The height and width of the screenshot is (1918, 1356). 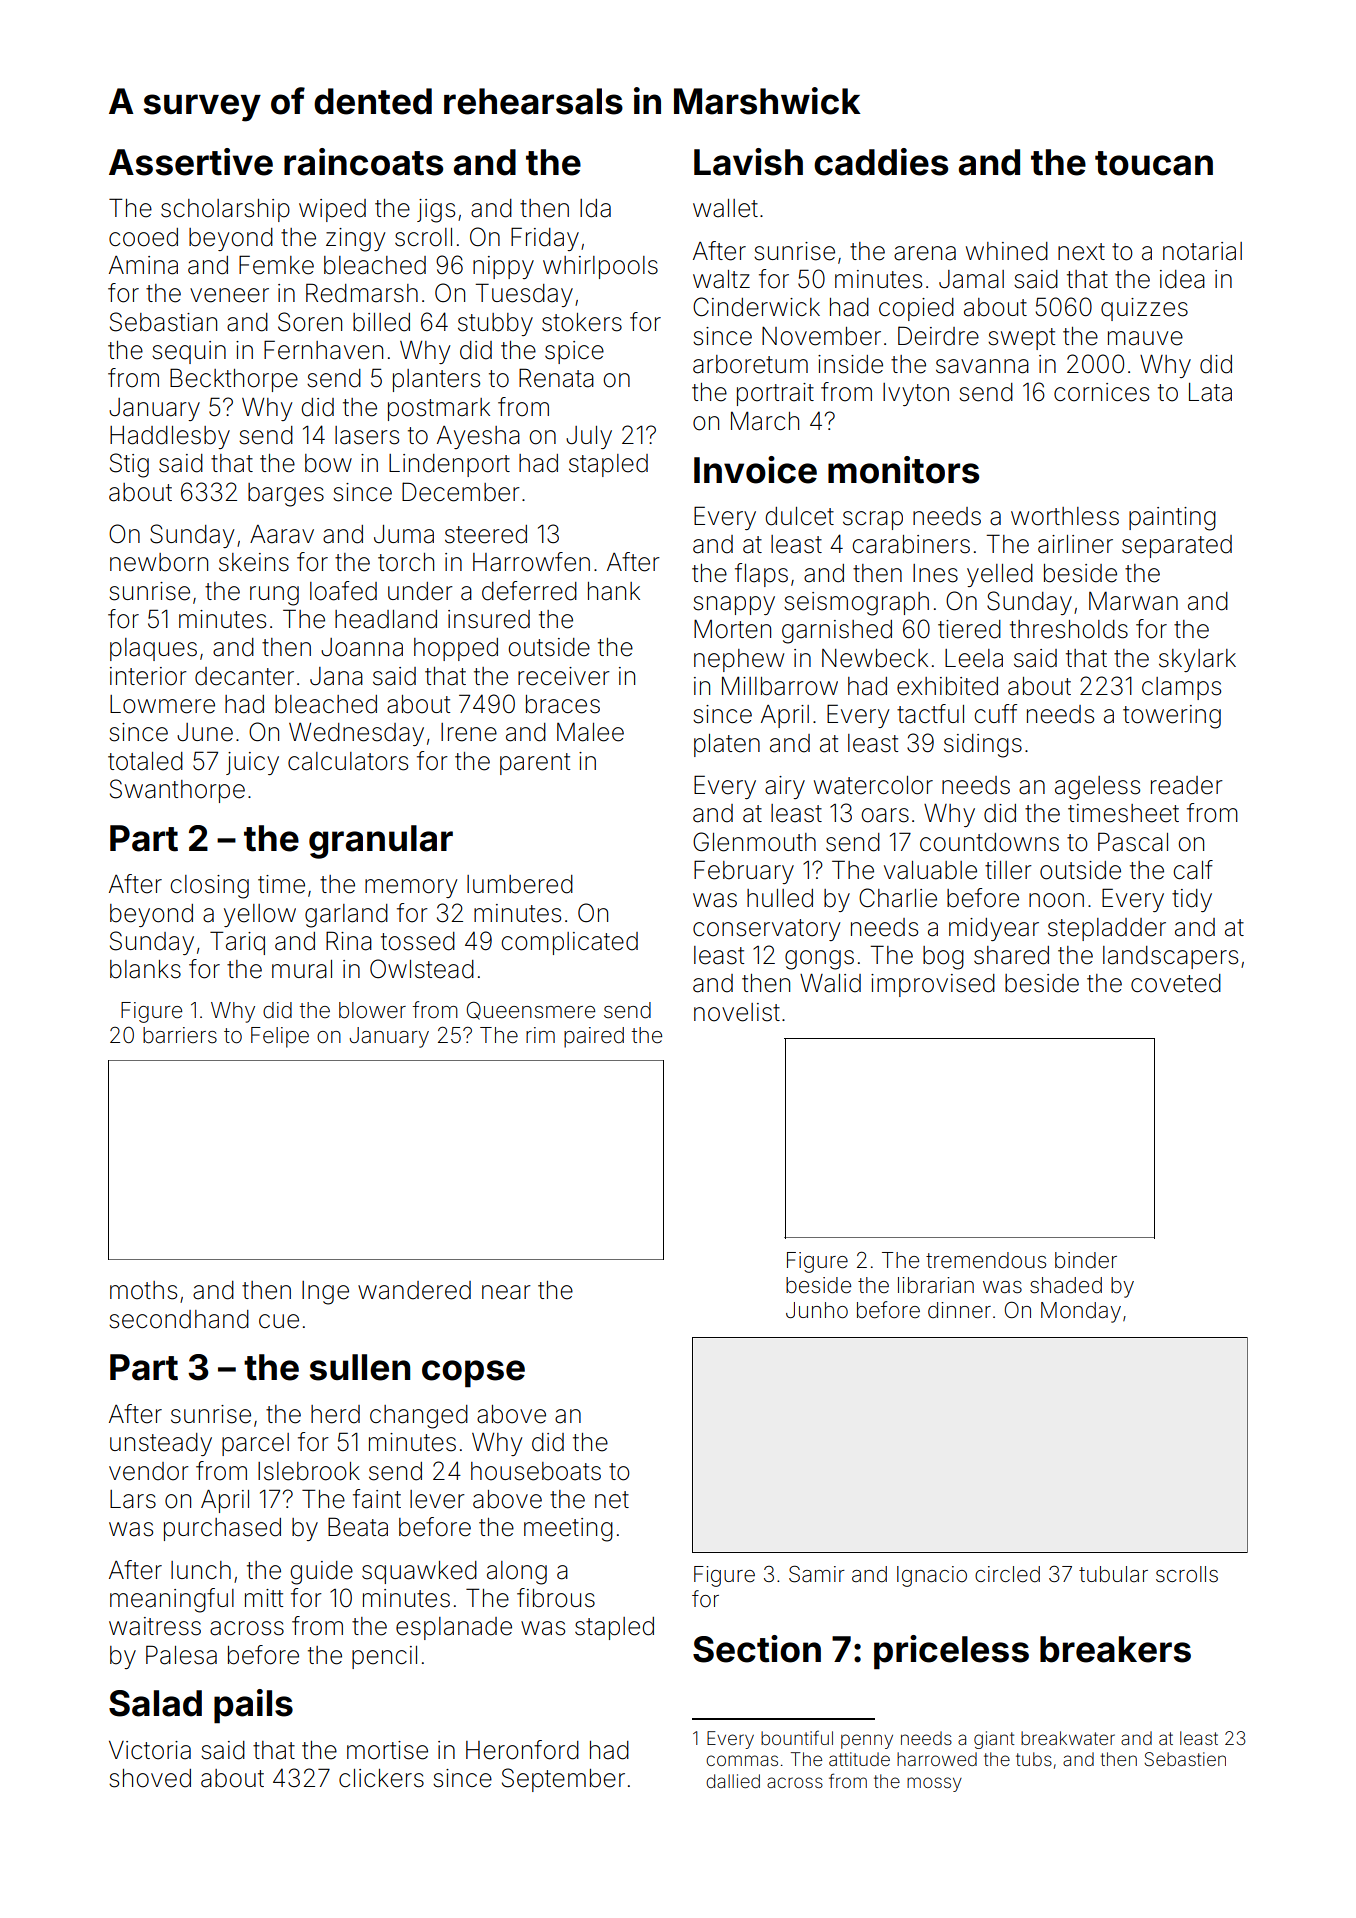 What do you see at coordinates (903, 470) in the screenshot?
I see `monitors` at bounding box center [903, 470].
